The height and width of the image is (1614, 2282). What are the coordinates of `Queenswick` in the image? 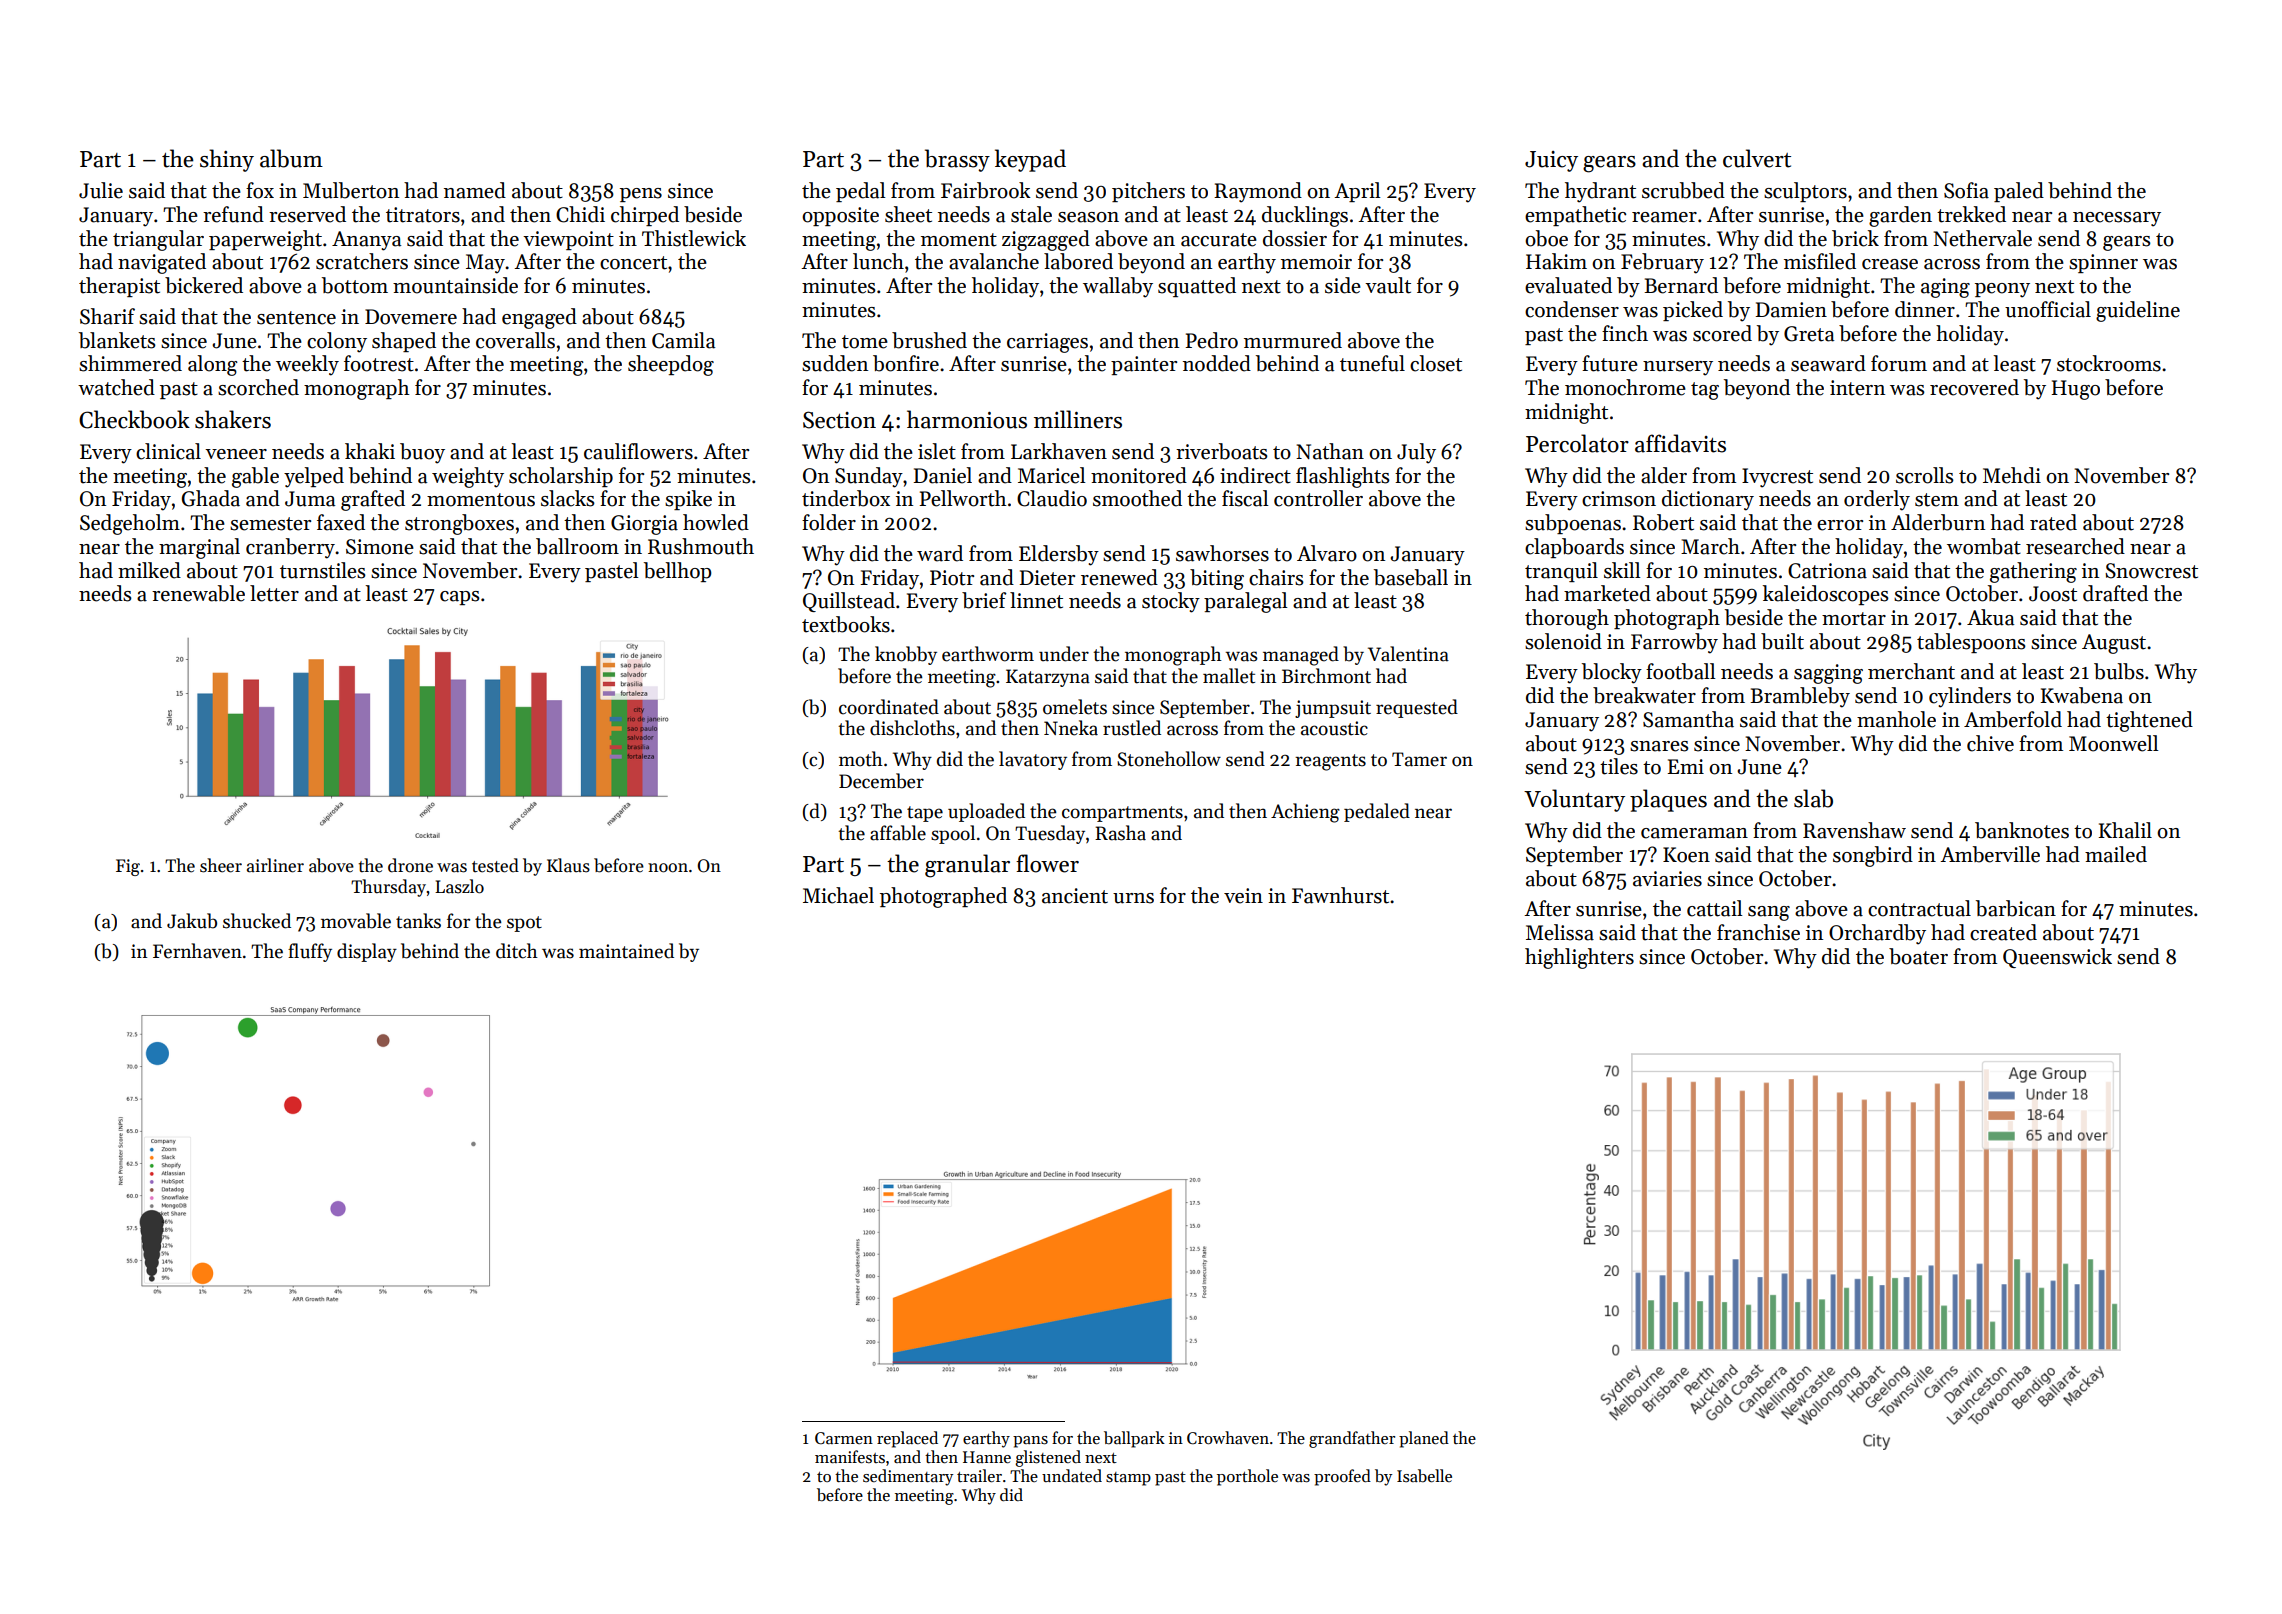 It's located at (2057, 958).
